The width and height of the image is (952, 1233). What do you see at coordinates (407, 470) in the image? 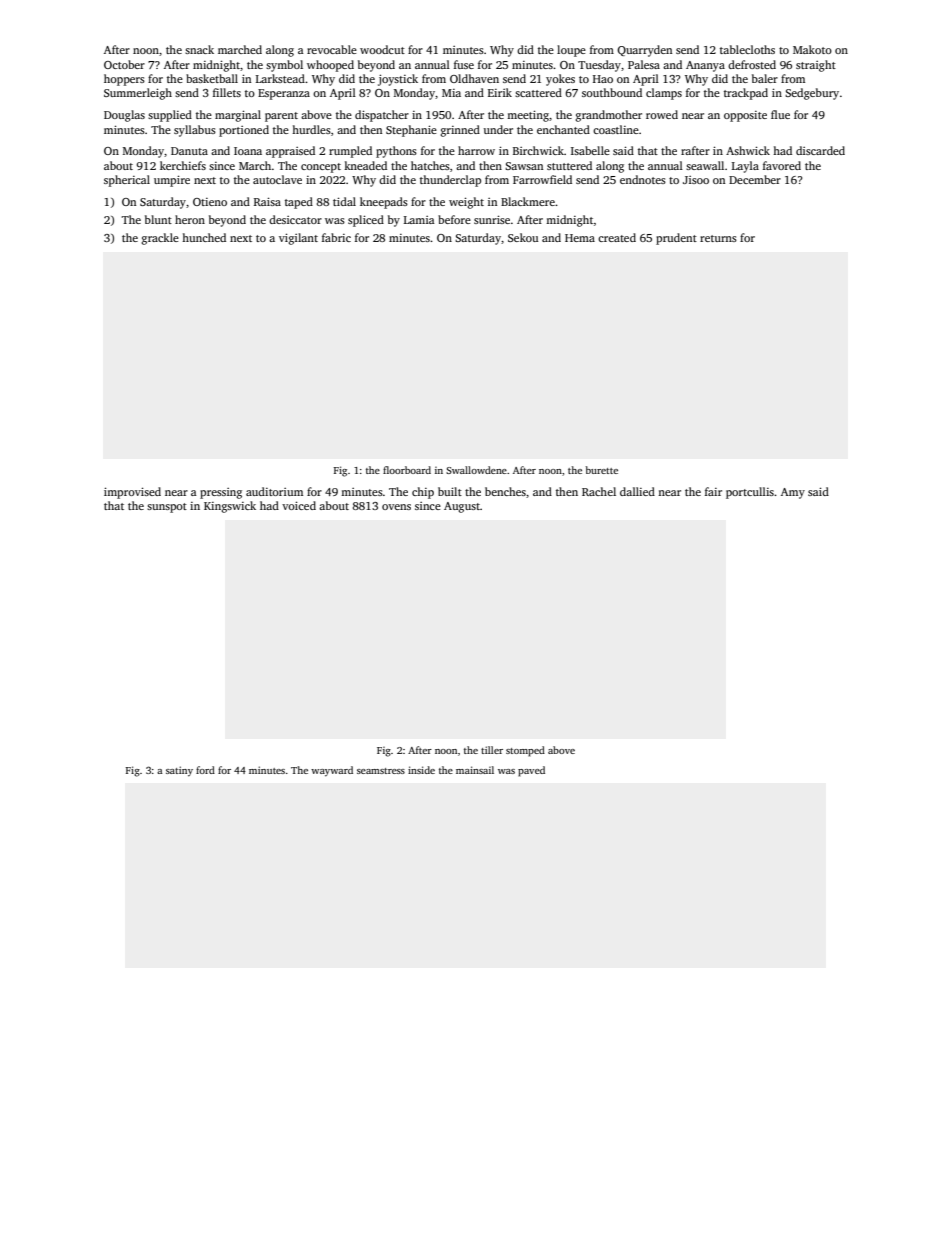
I see `floorboard` at bounding box center [407, 470].
